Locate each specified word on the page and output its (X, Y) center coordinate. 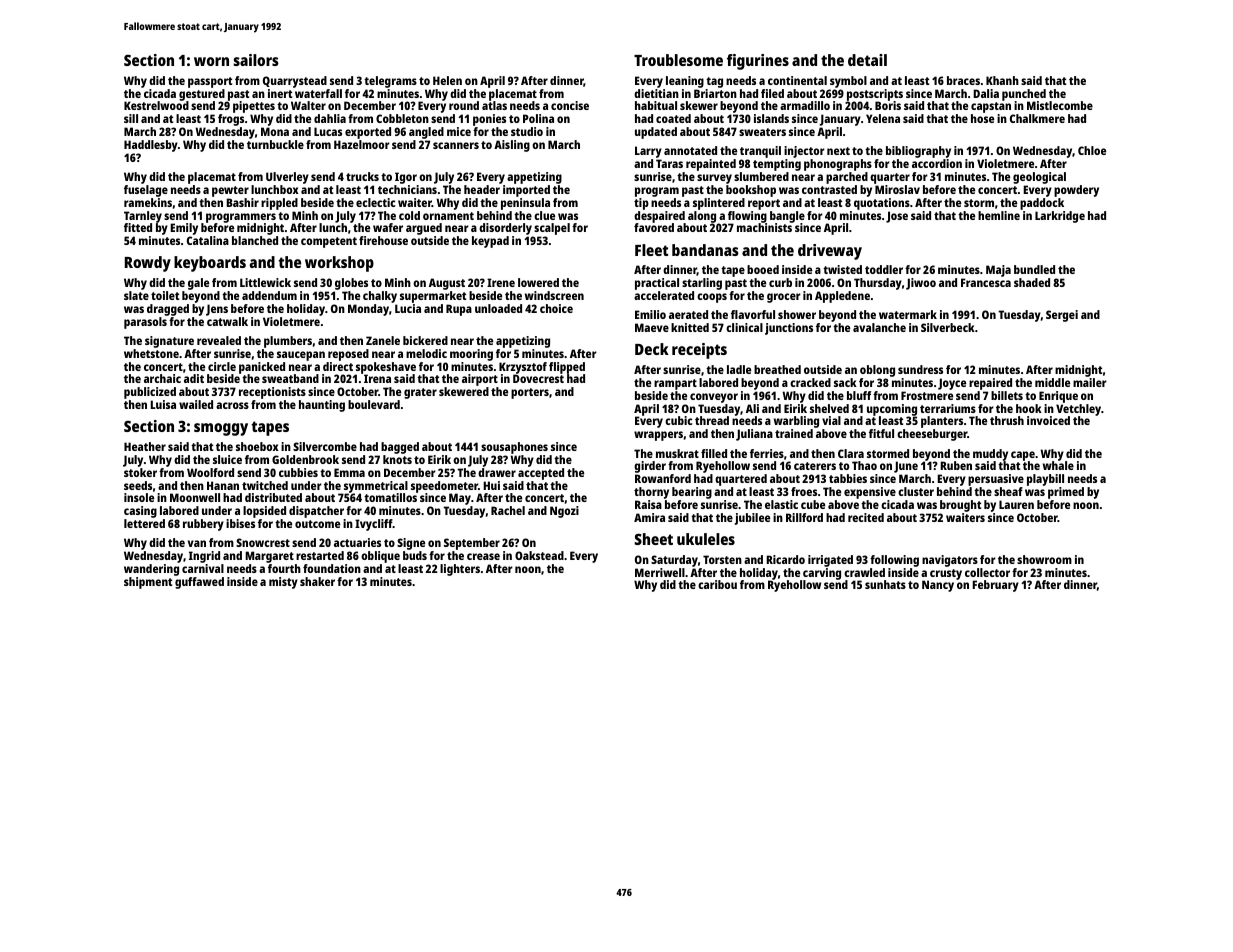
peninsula (525, 204)
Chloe (1092, 150)
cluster (916, 491)
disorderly (505, 229)
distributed (273, 497)
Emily (184, 230)
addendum (269, 295)
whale (1058, 465)
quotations (882, 204)
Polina (538, 118)
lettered (144, 523)
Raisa (648, 504)
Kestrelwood (156, 106)
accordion (937, 163)
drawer (497, 472)
